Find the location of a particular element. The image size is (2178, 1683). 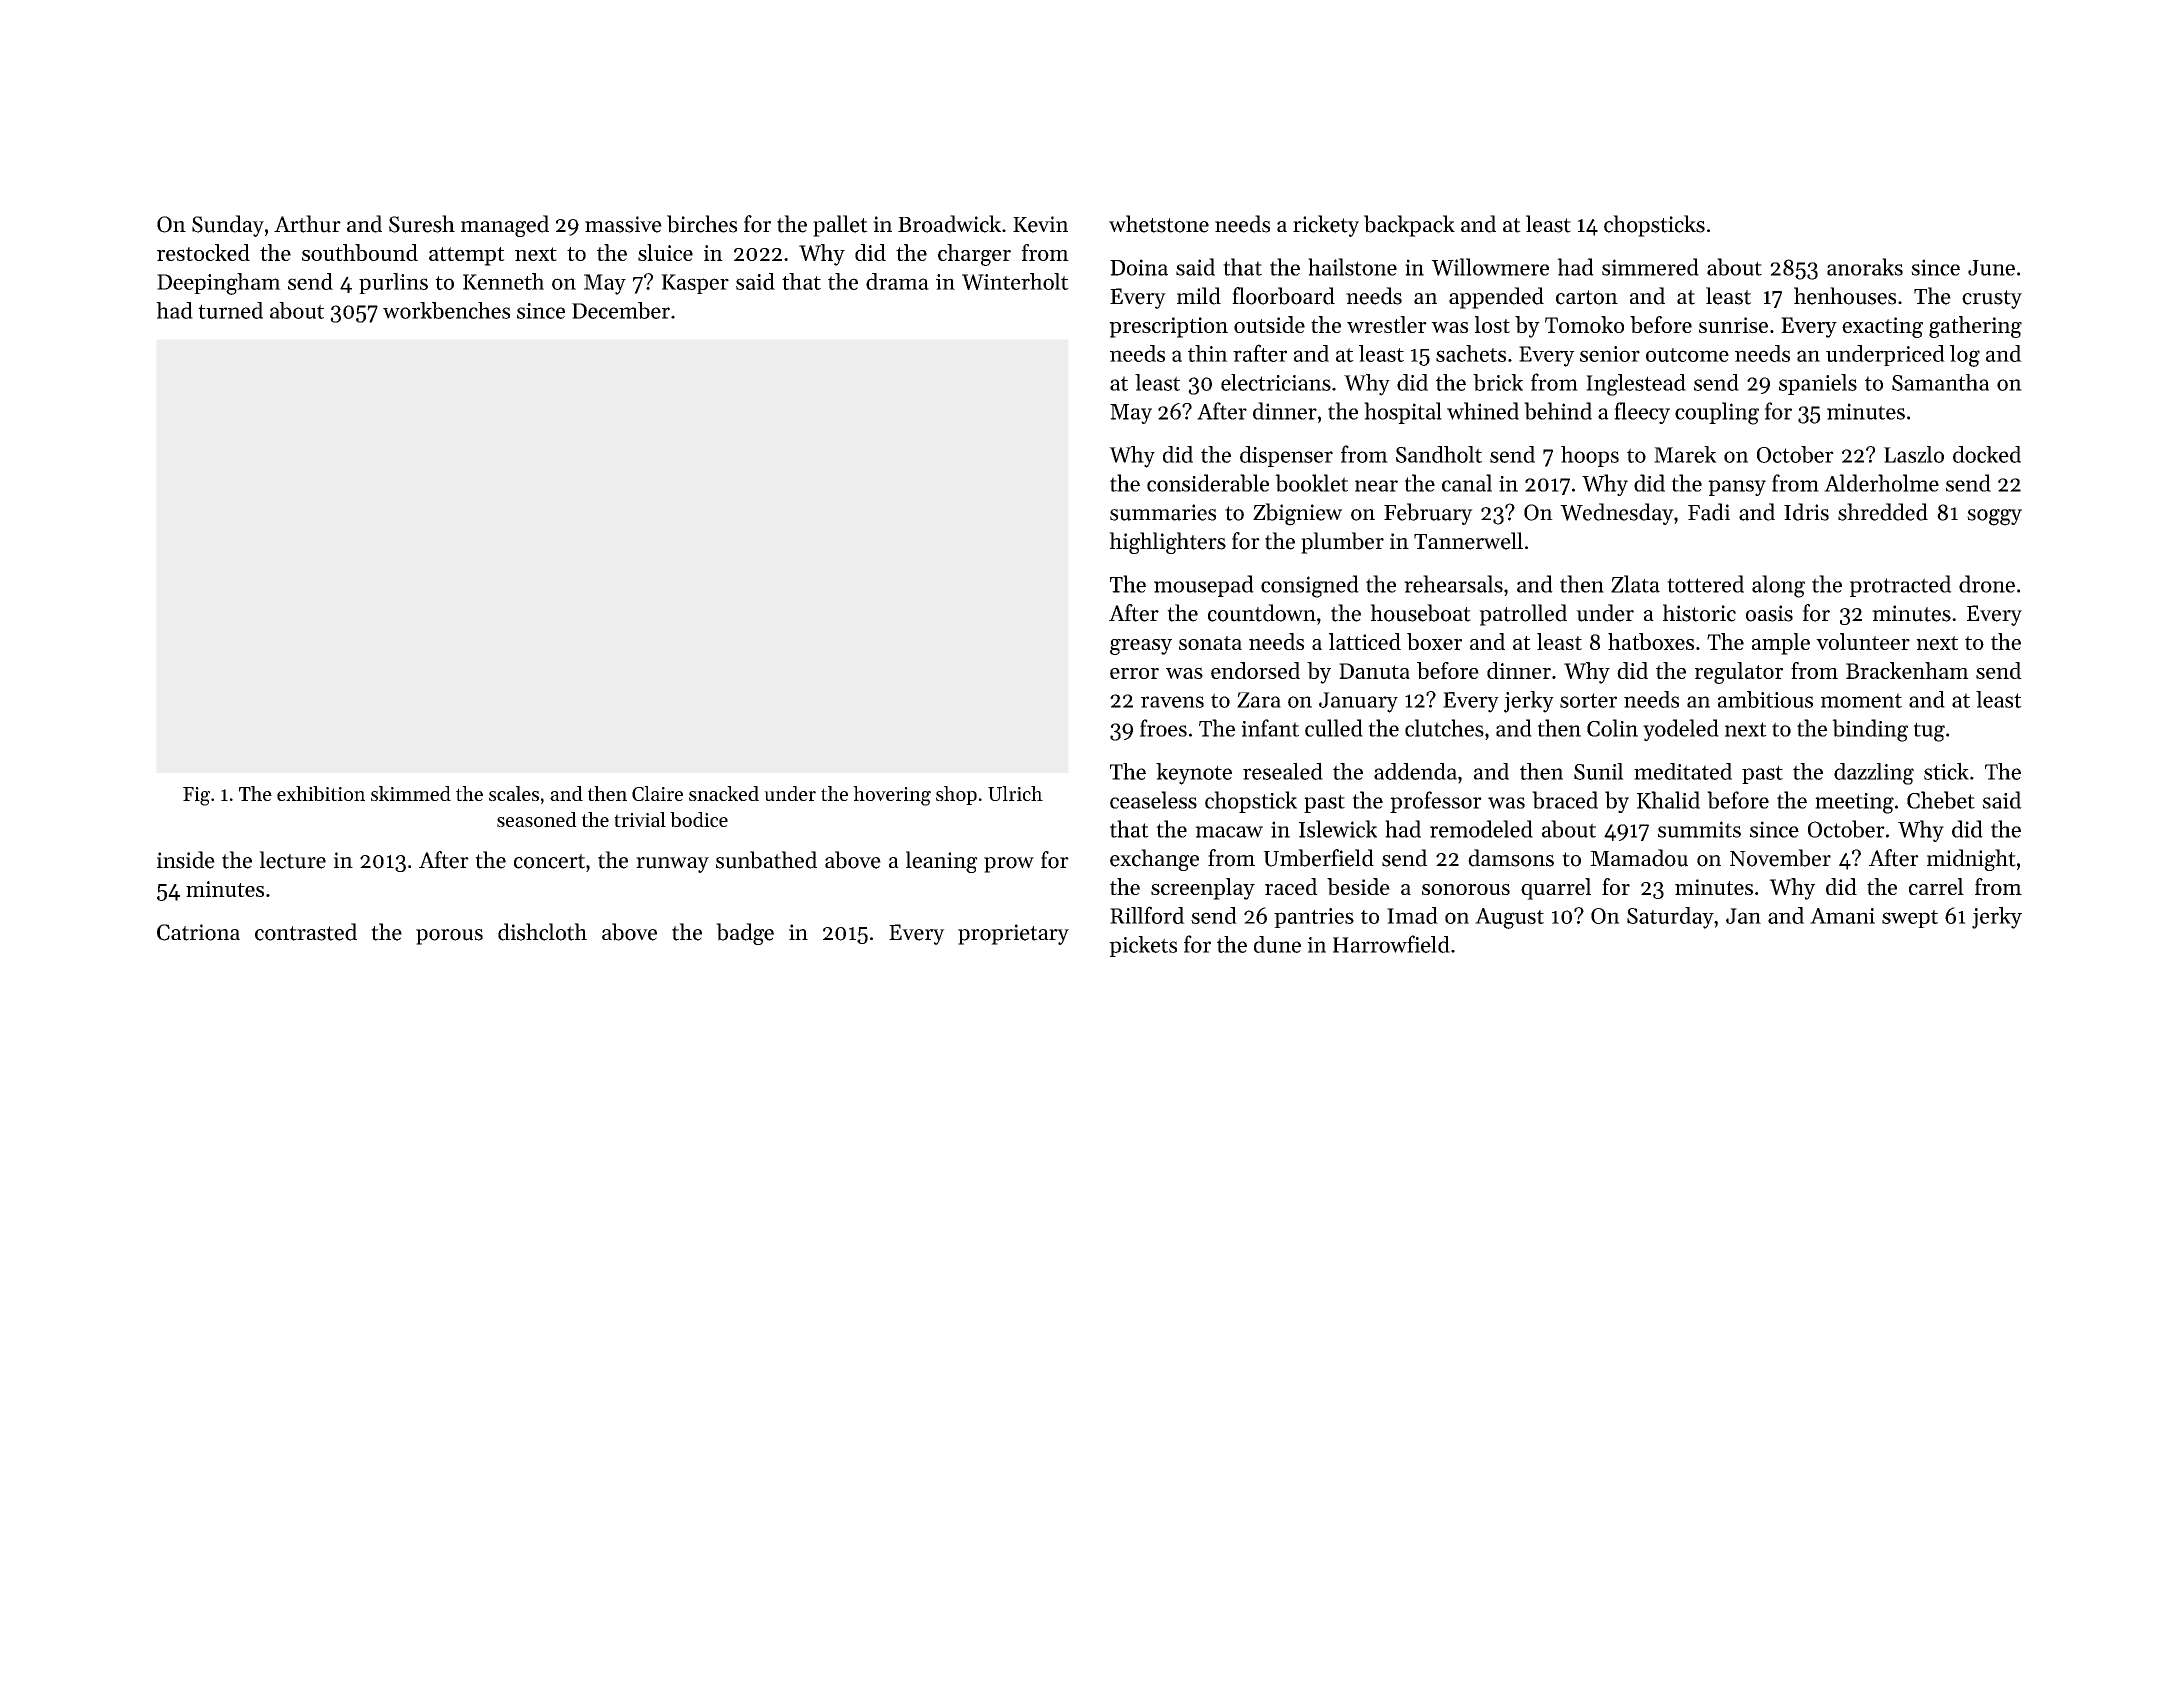

Arthur is located at coordinates (307, 224).
